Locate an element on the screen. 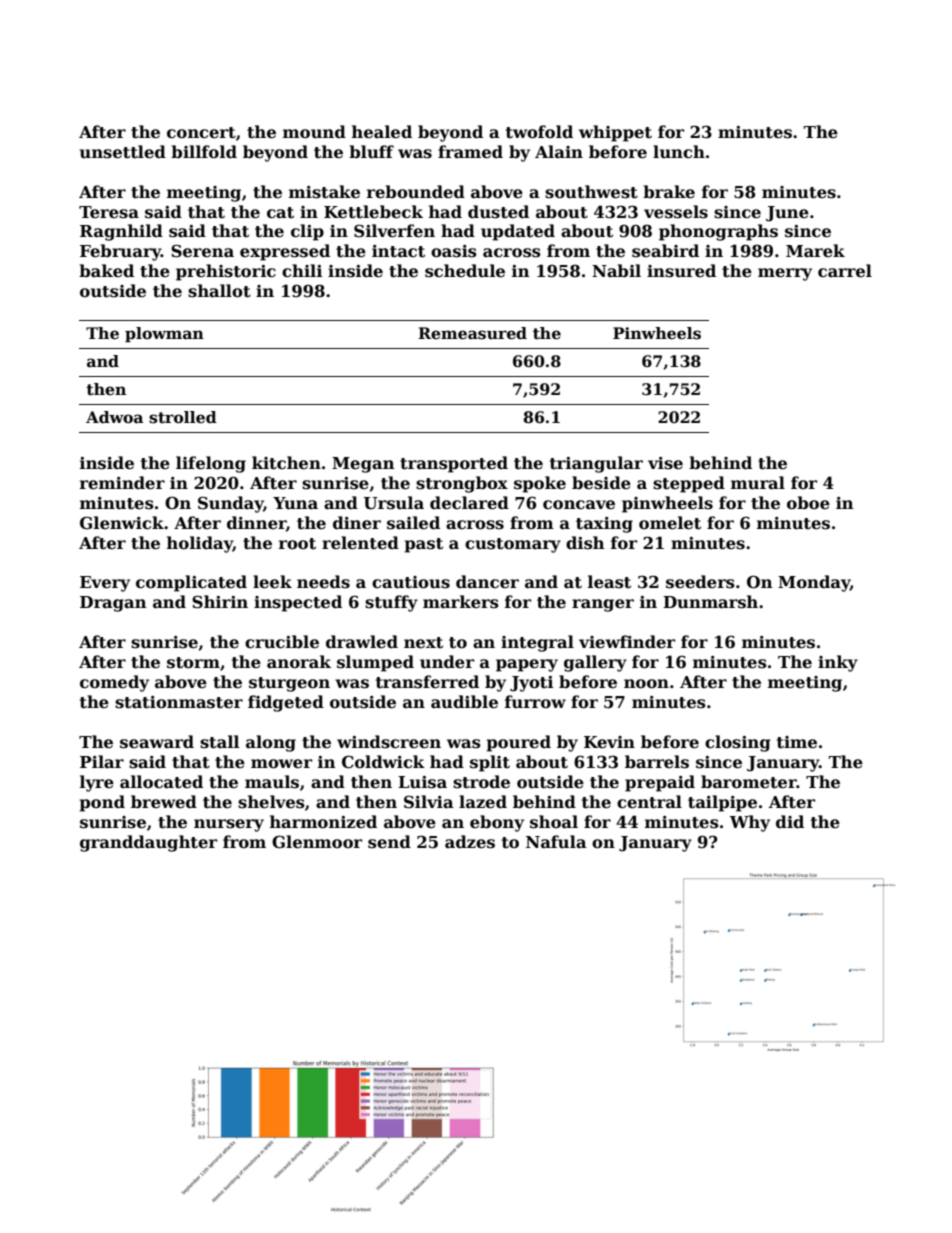  concave is located at coordinates (579, 505).
